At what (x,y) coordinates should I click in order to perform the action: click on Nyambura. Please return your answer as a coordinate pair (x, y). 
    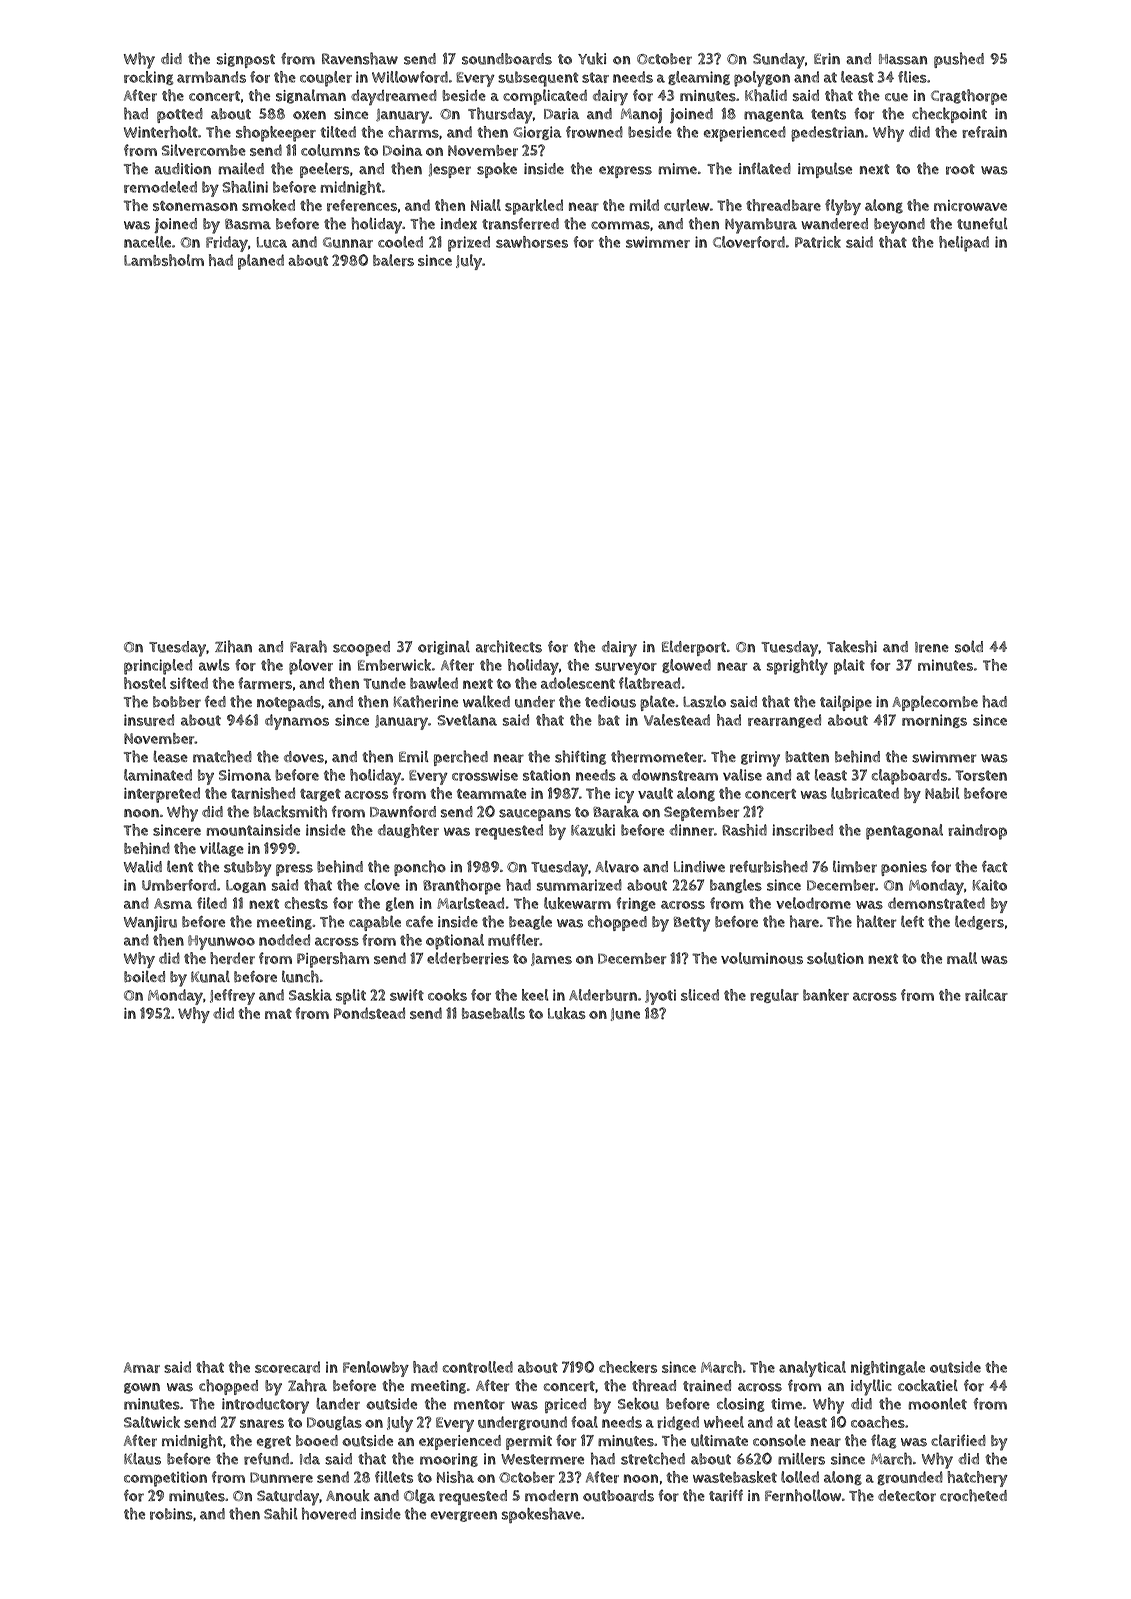
    Looking at the image, I should click on (761, 226).
